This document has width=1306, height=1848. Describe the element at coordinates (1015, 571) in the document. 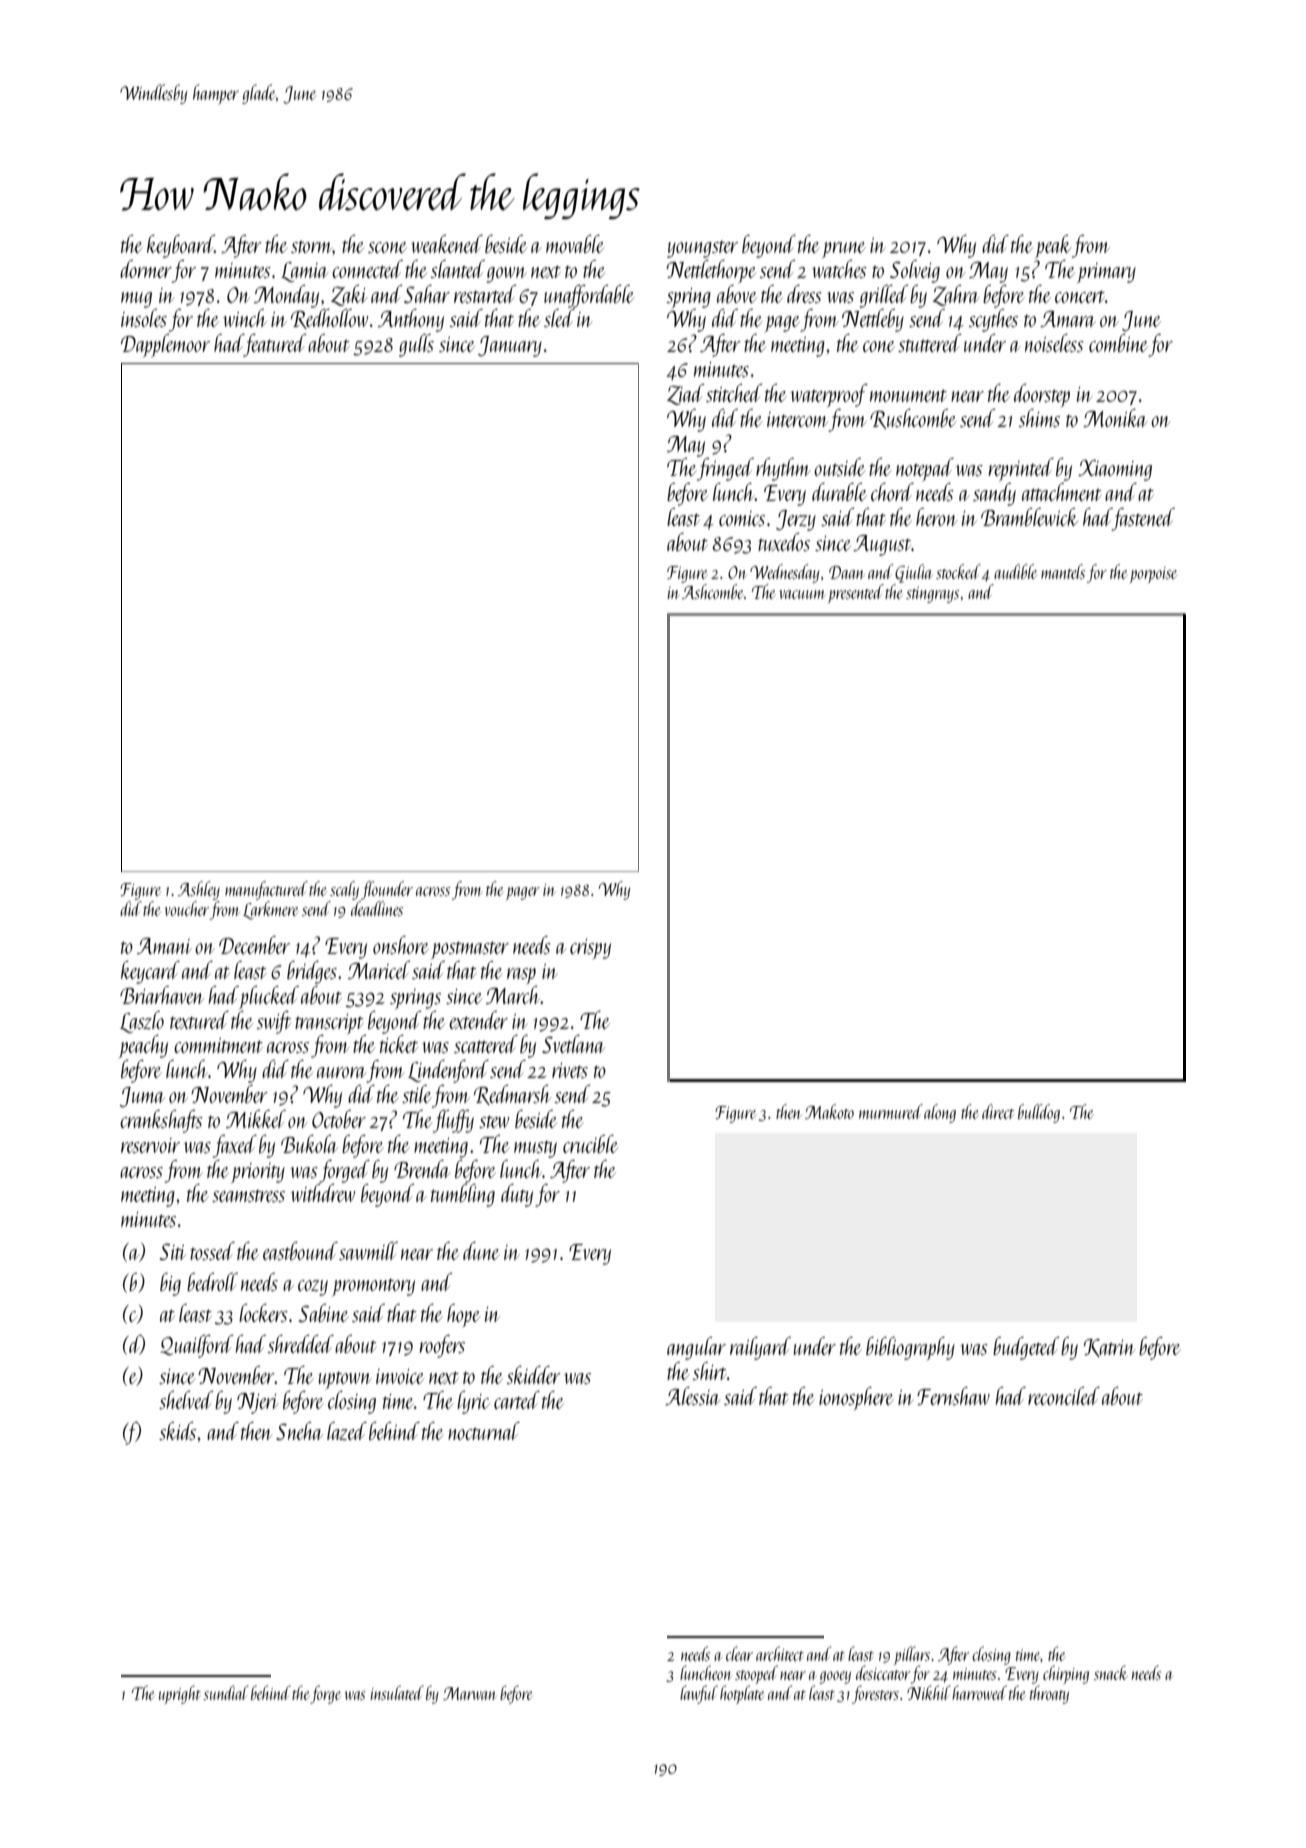

I see `audible` at that location.
